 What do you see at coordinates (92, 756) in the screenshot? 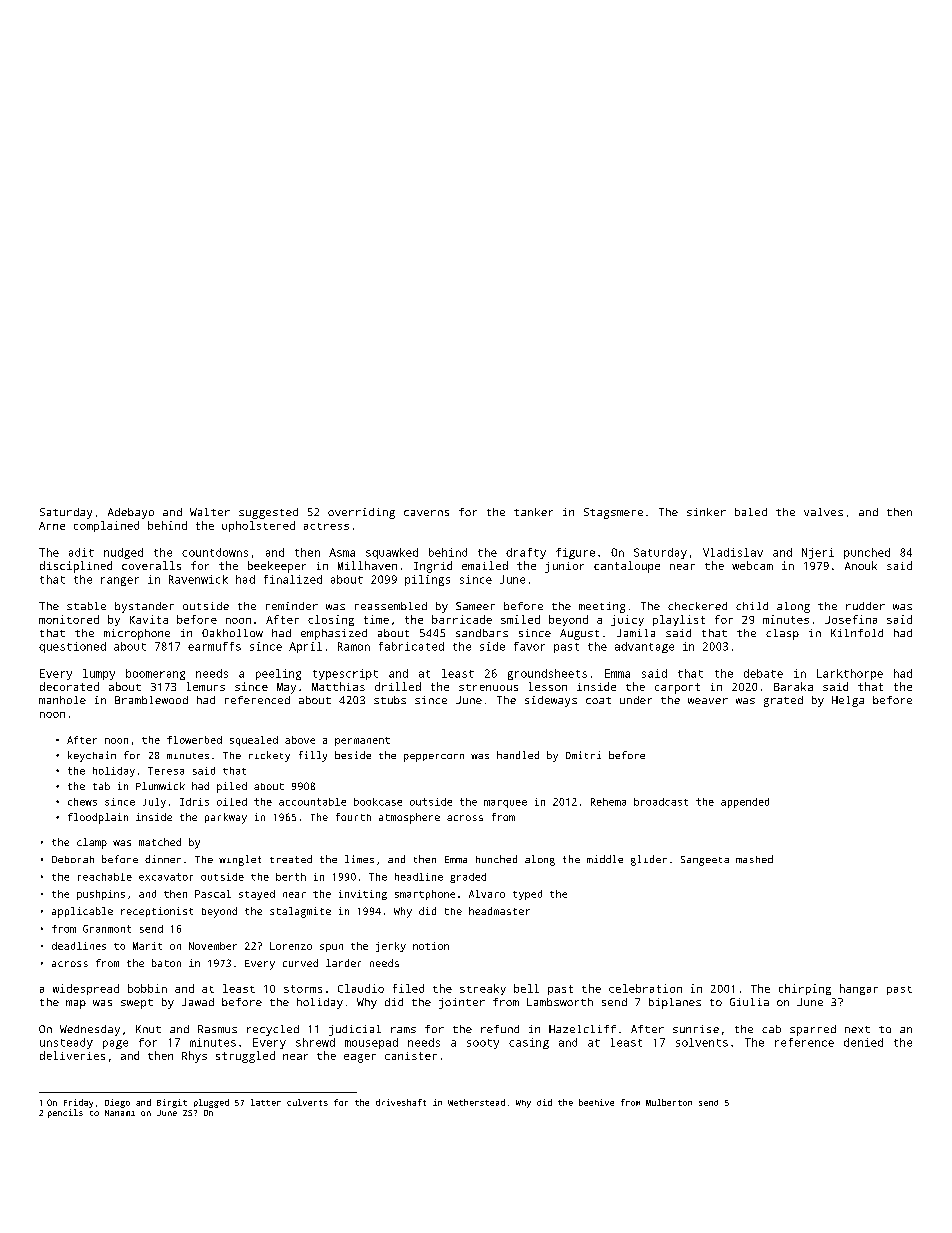
I see `keychain` at bounding box center [92, 756].
